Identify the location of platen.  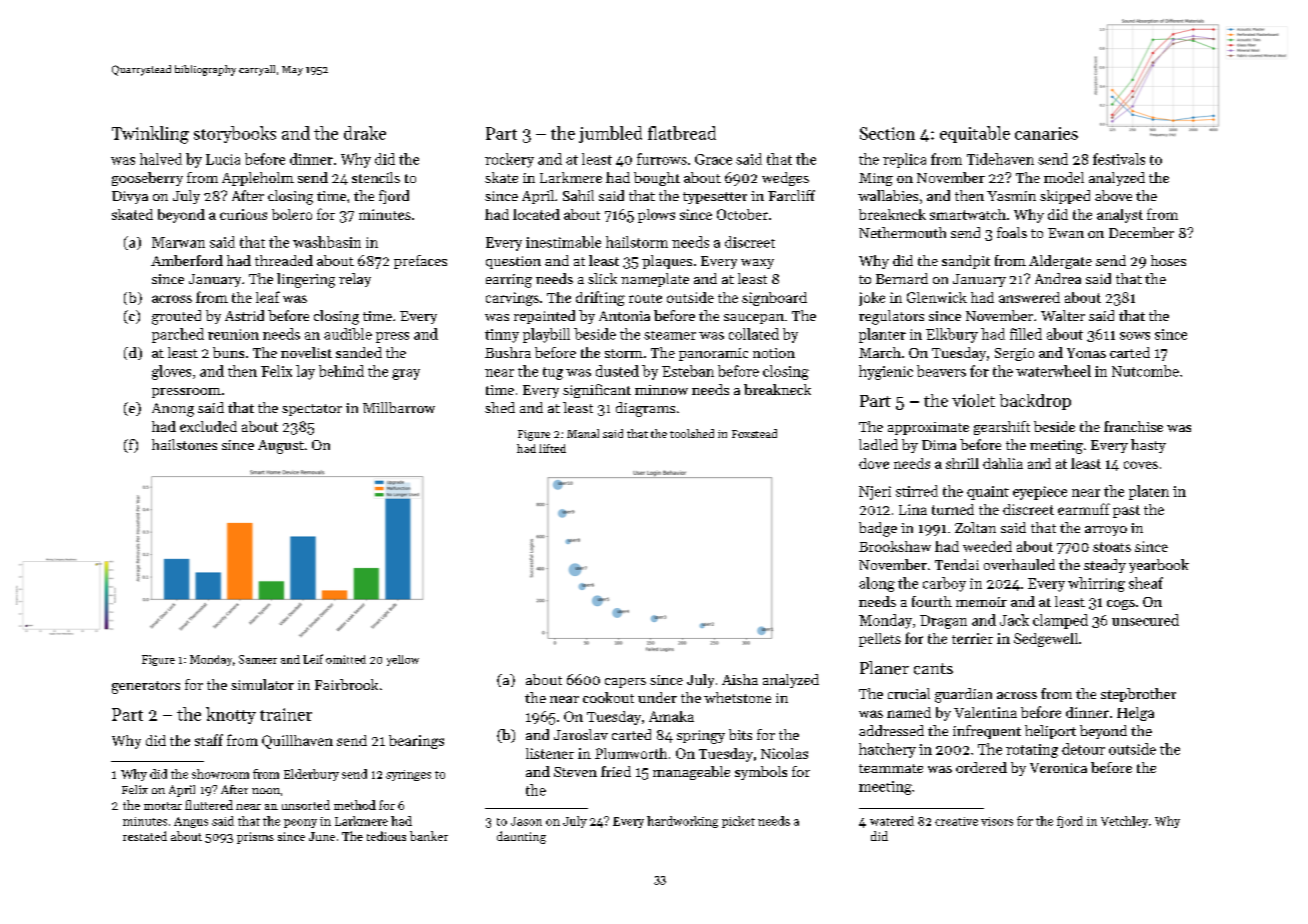
(1149, 492).
